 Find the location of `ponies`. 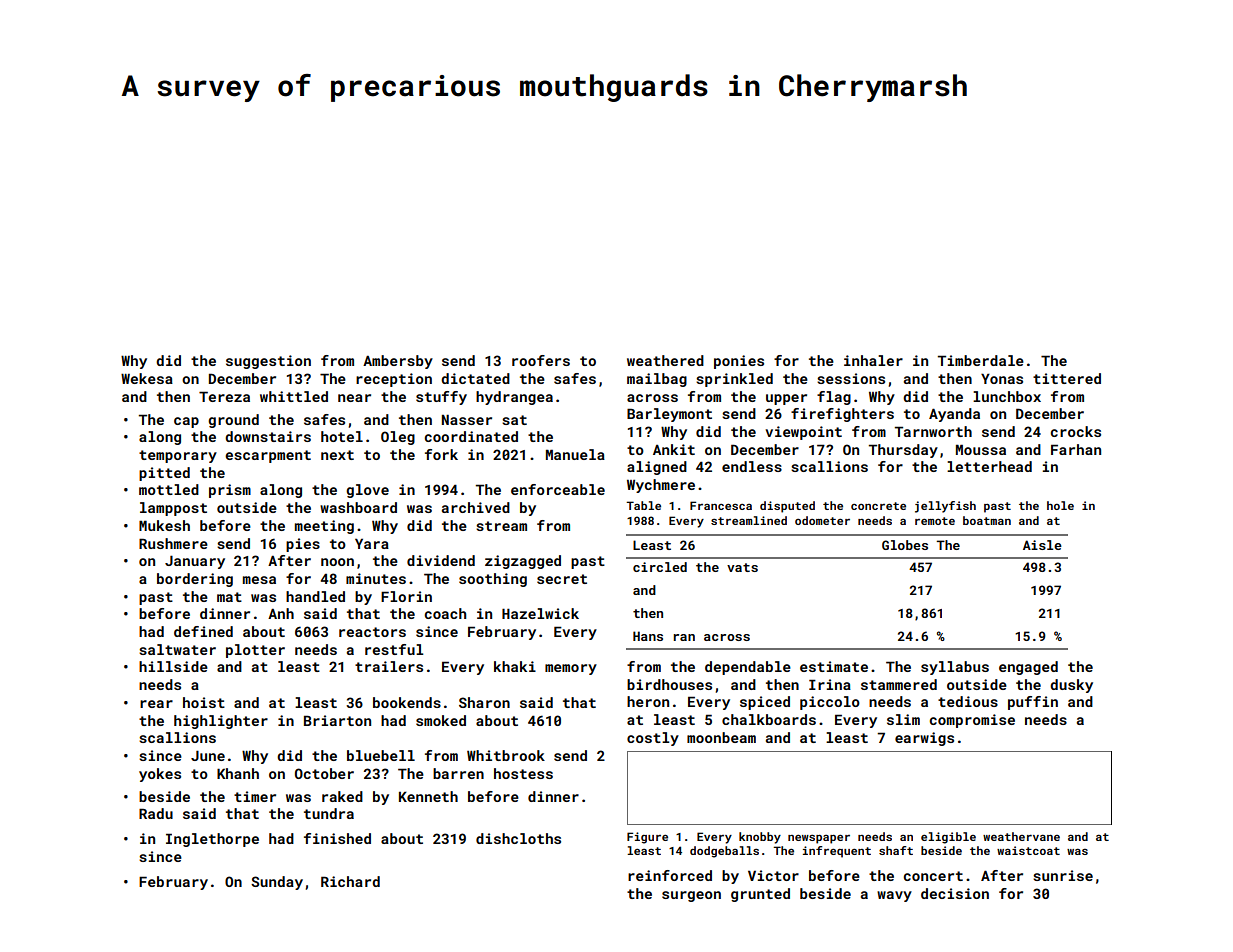

ponies is located at coordinates (739, 362).
